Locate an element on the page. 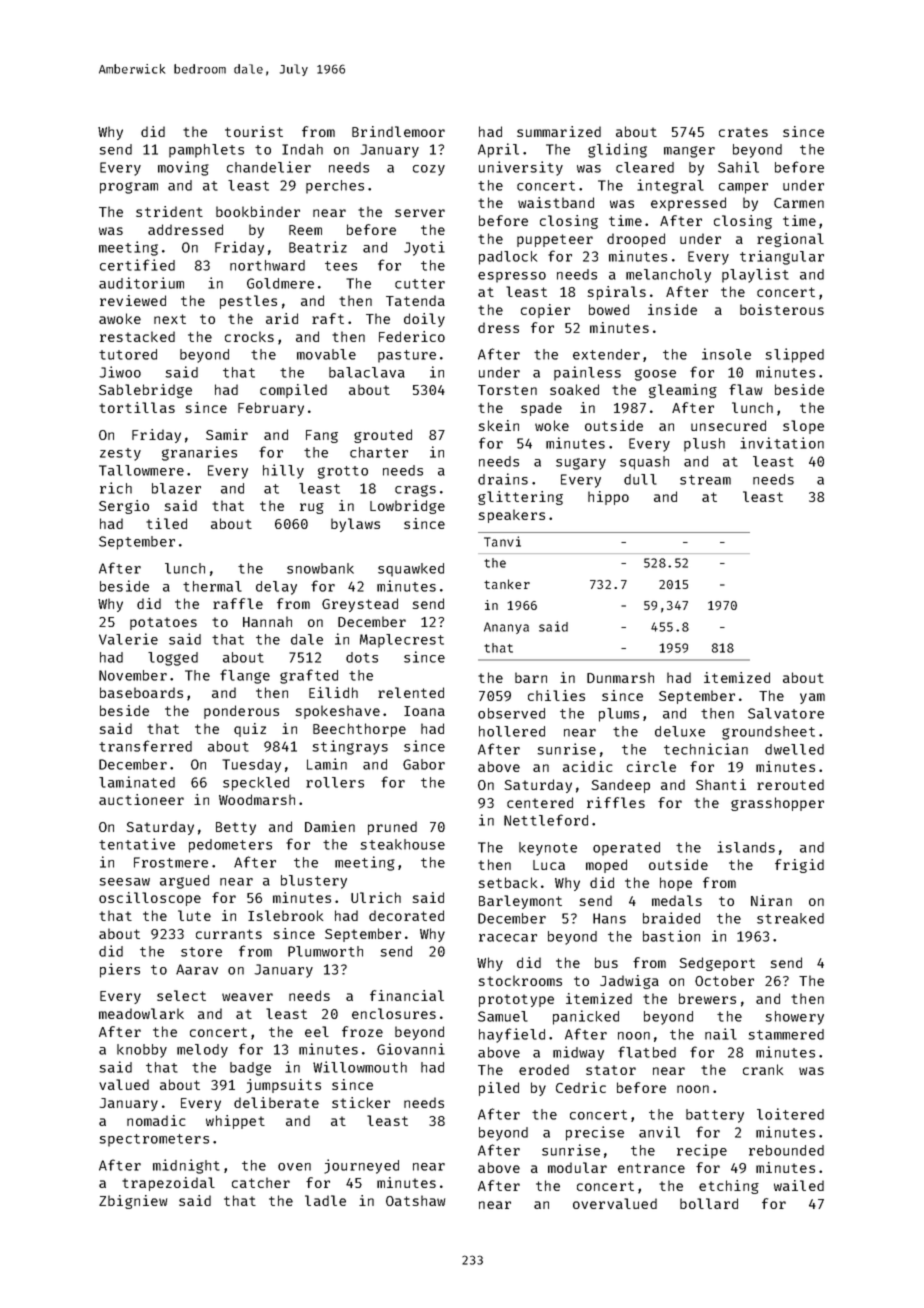 This image has width=924, height=1308. technician is located at coordinates (706, 749).
